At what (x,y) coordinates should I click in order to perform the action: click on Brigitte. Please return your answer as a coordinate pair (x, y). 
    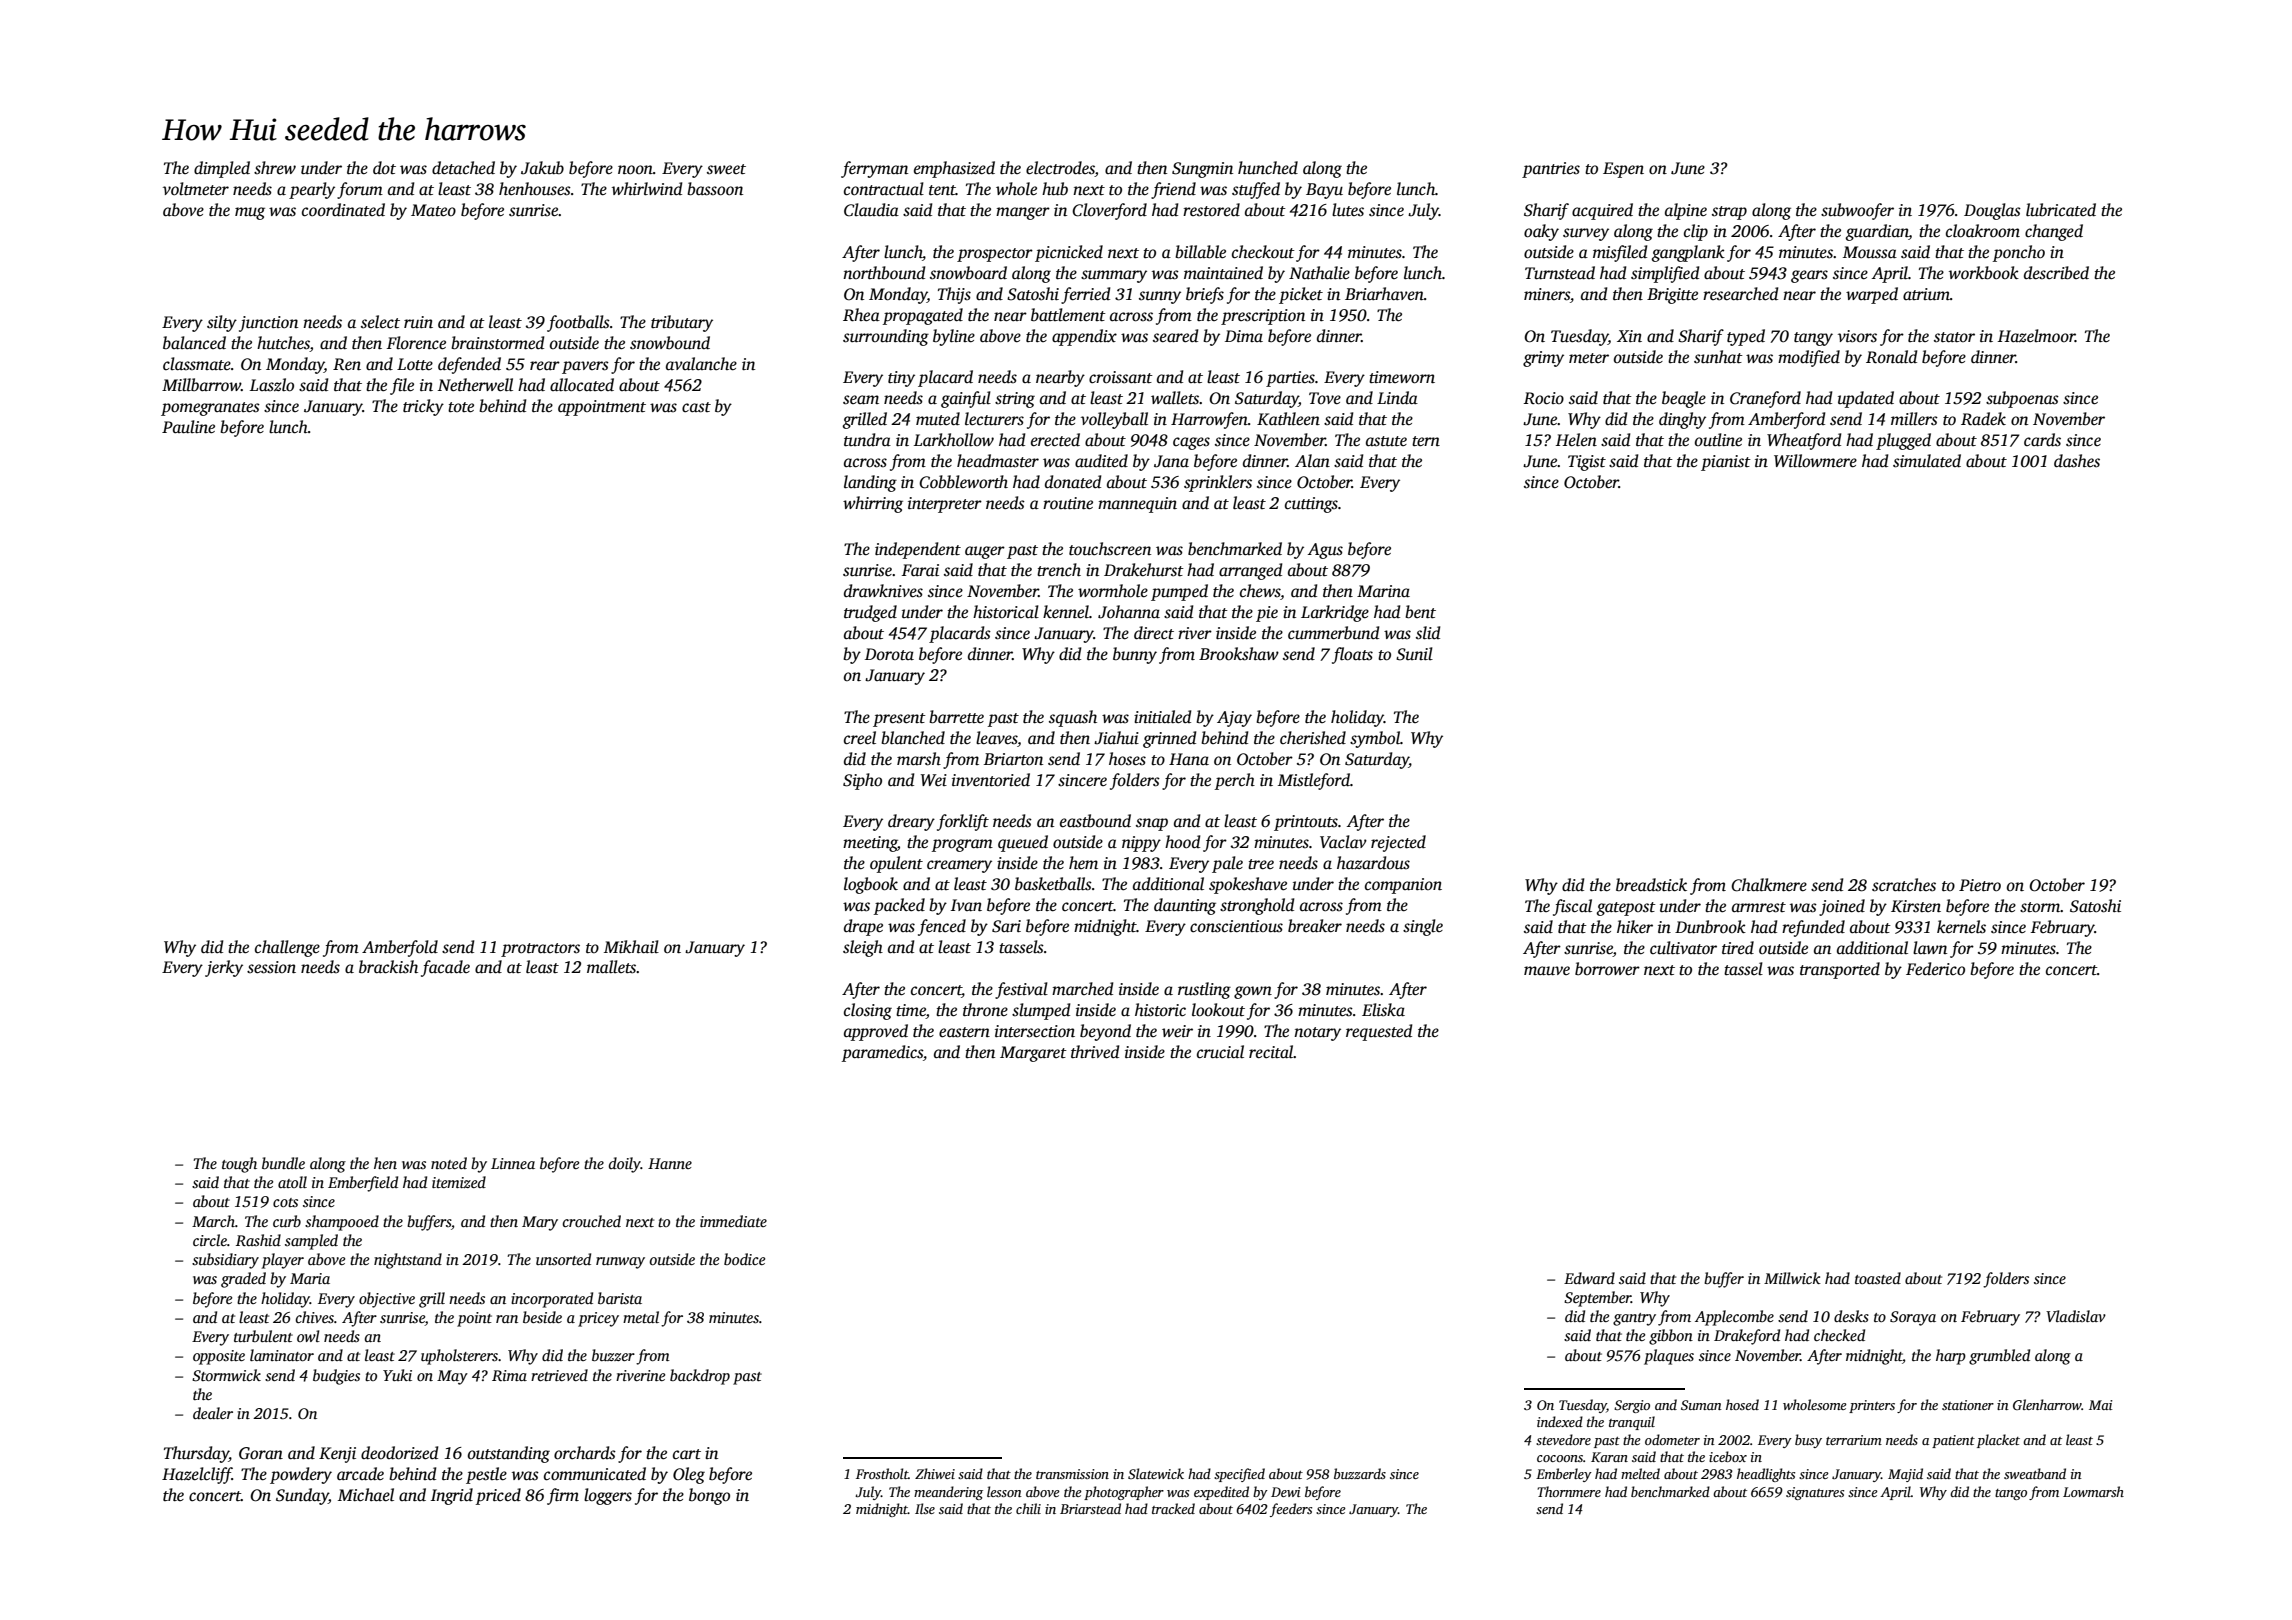
    Looking at the image, I should click on (1672, 296).
